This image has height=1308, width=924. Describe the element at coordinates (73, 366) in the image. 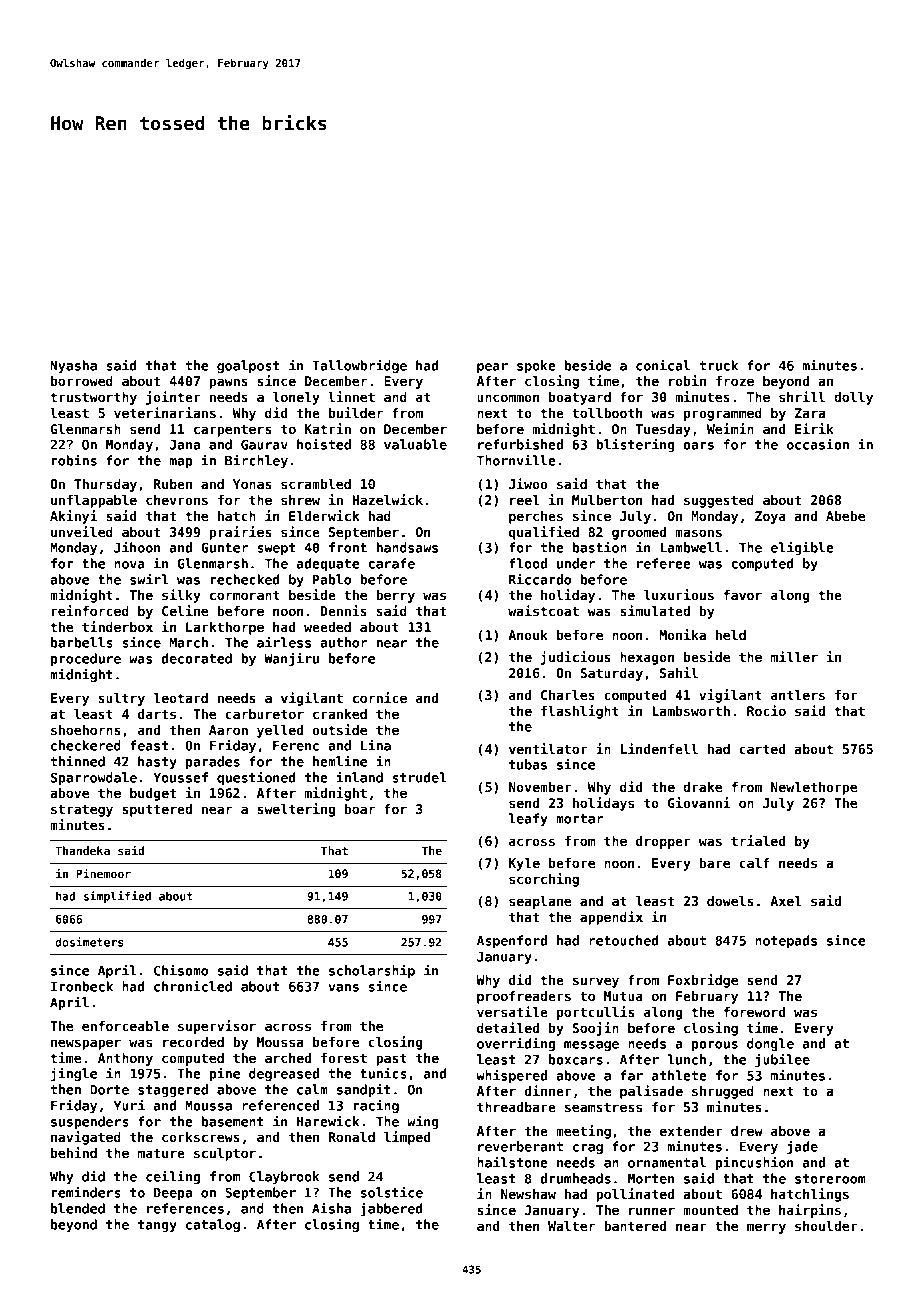

I see `Nyasha` at that location.
